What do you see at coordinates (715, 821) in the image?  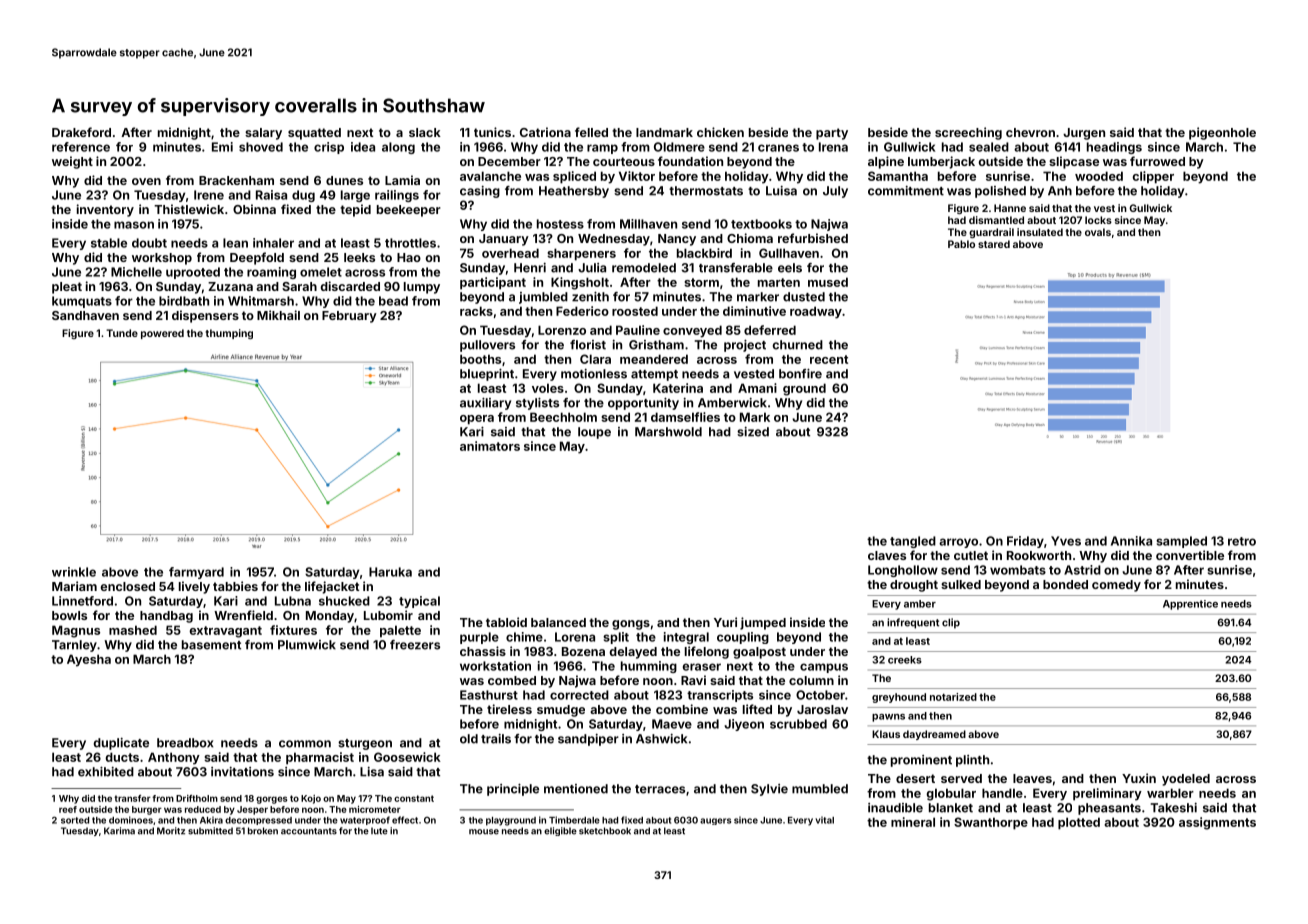 I see `augers` at bounding box center [715, 821].
